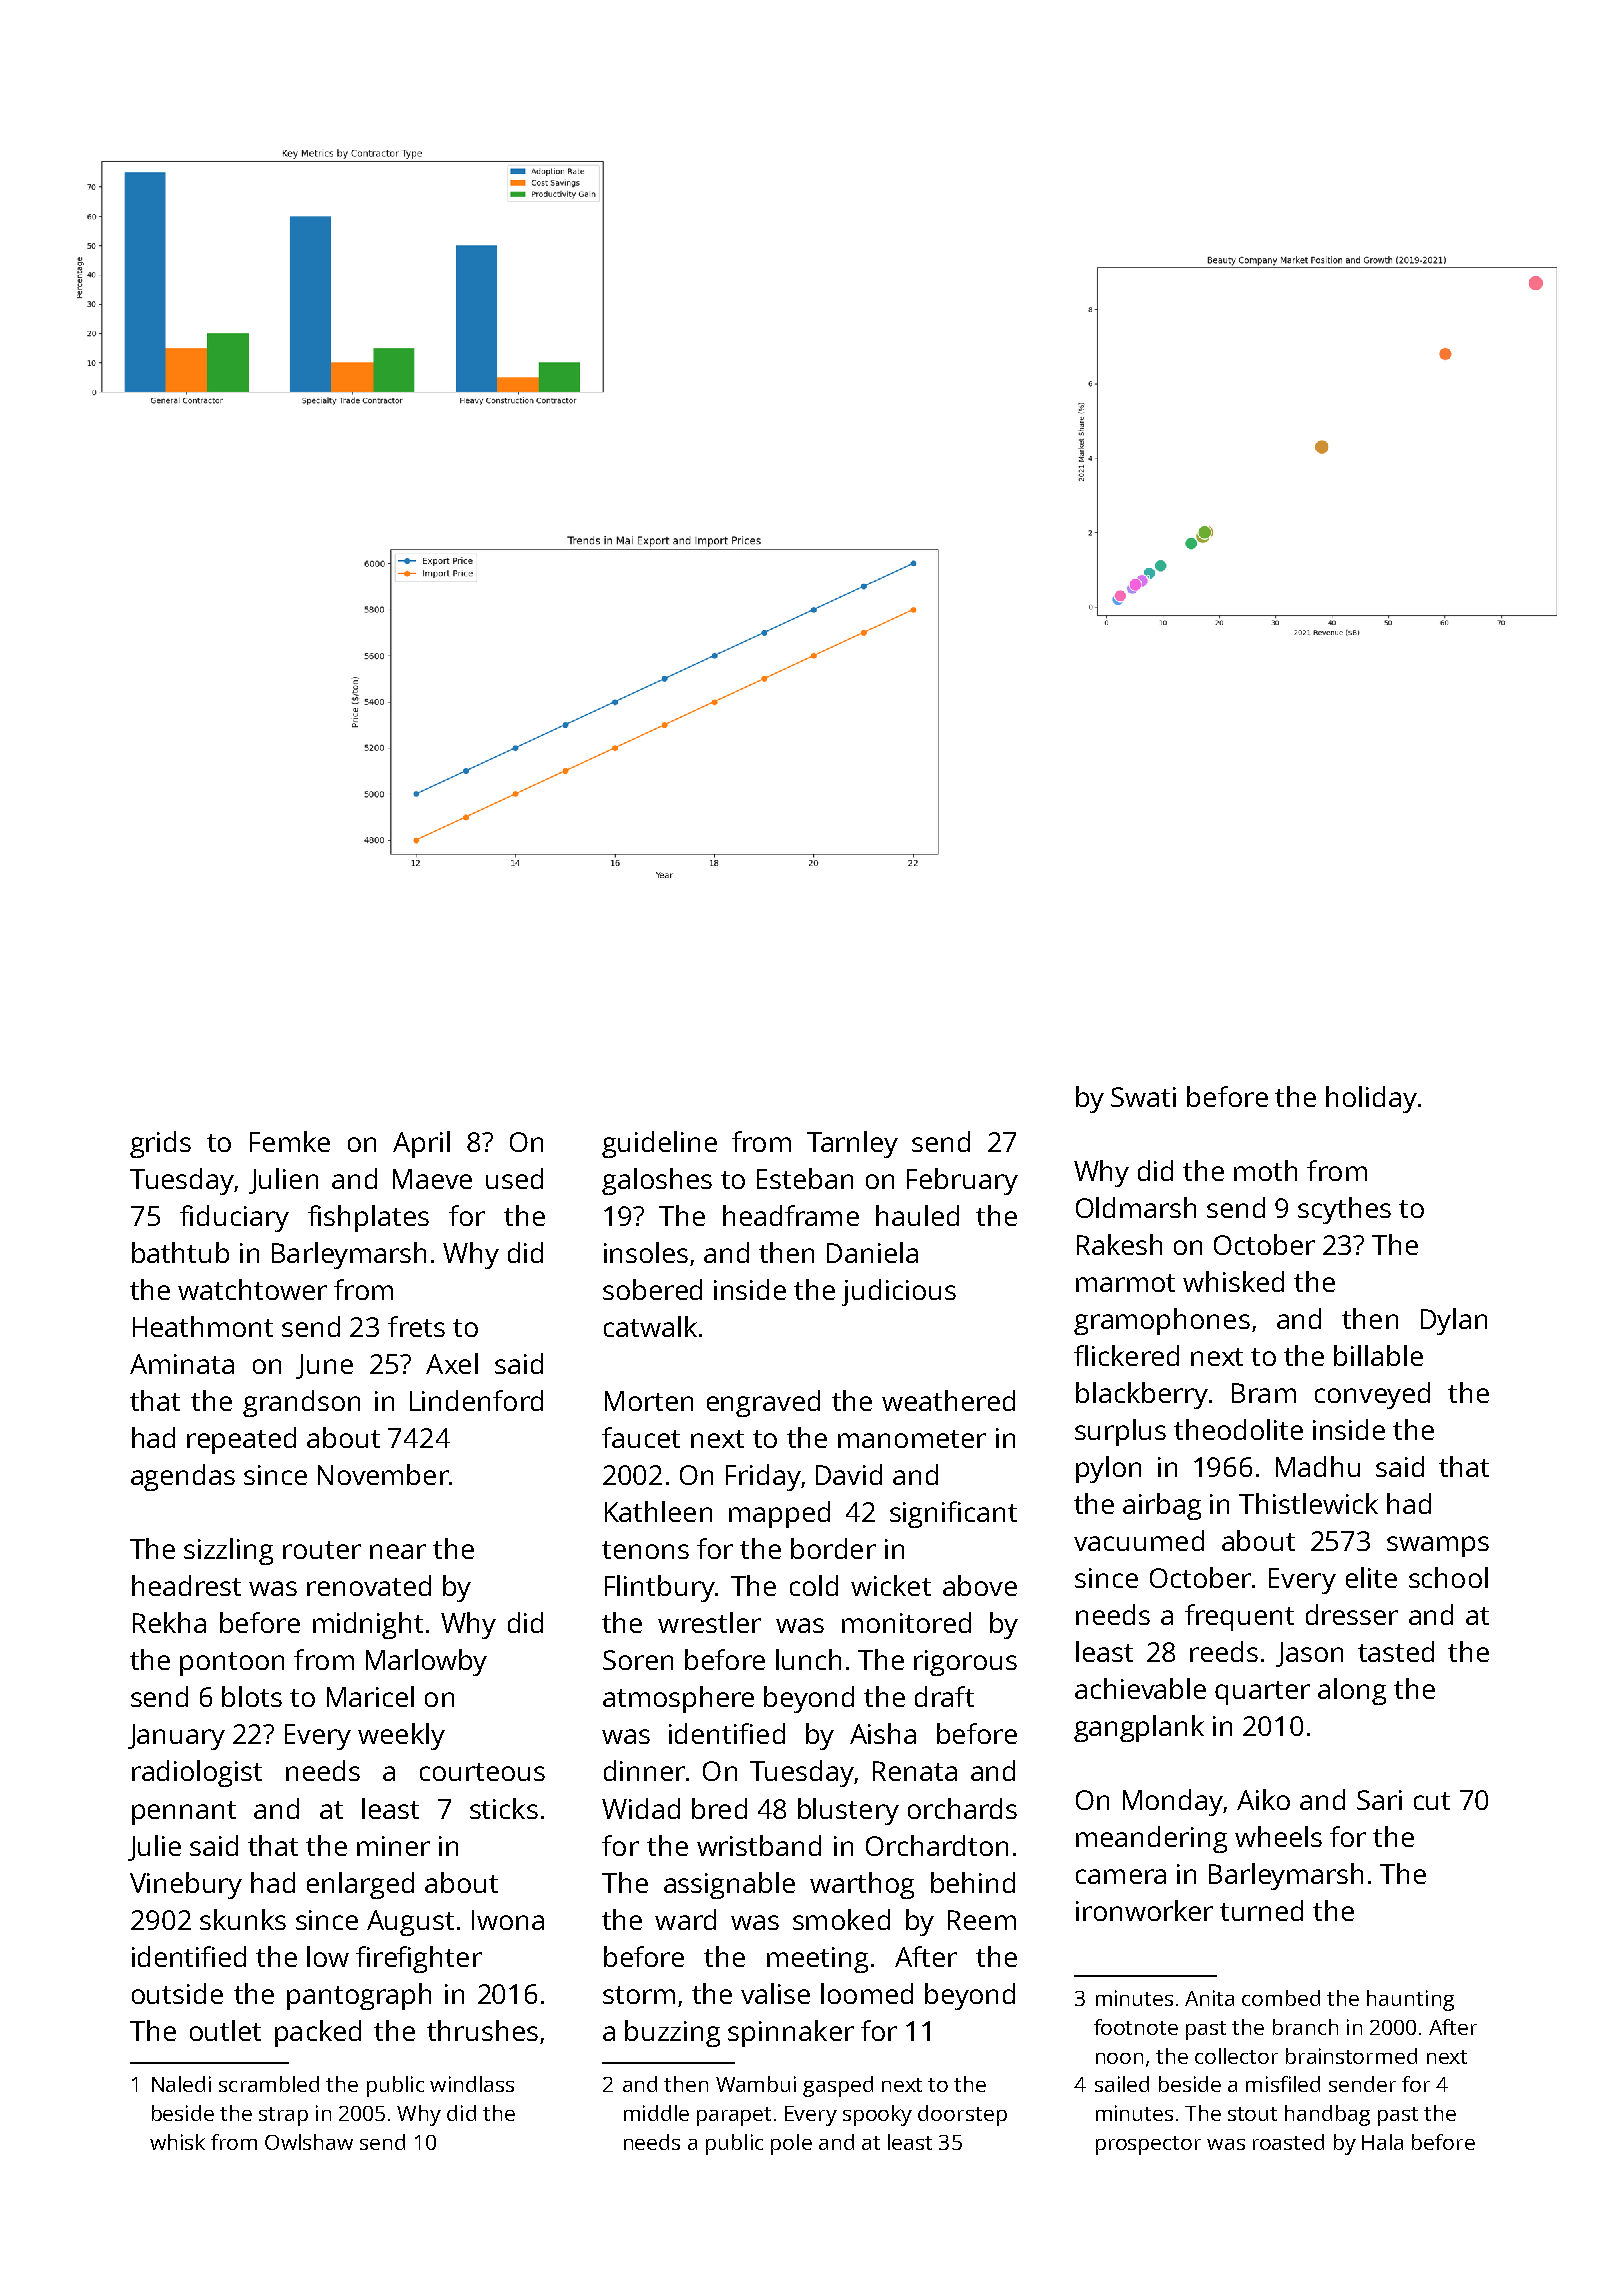 This screenshot has height=2292, width=1620. Describe the element at coordinates (980, 1585) in the screenshot. I see `above` at that location.
